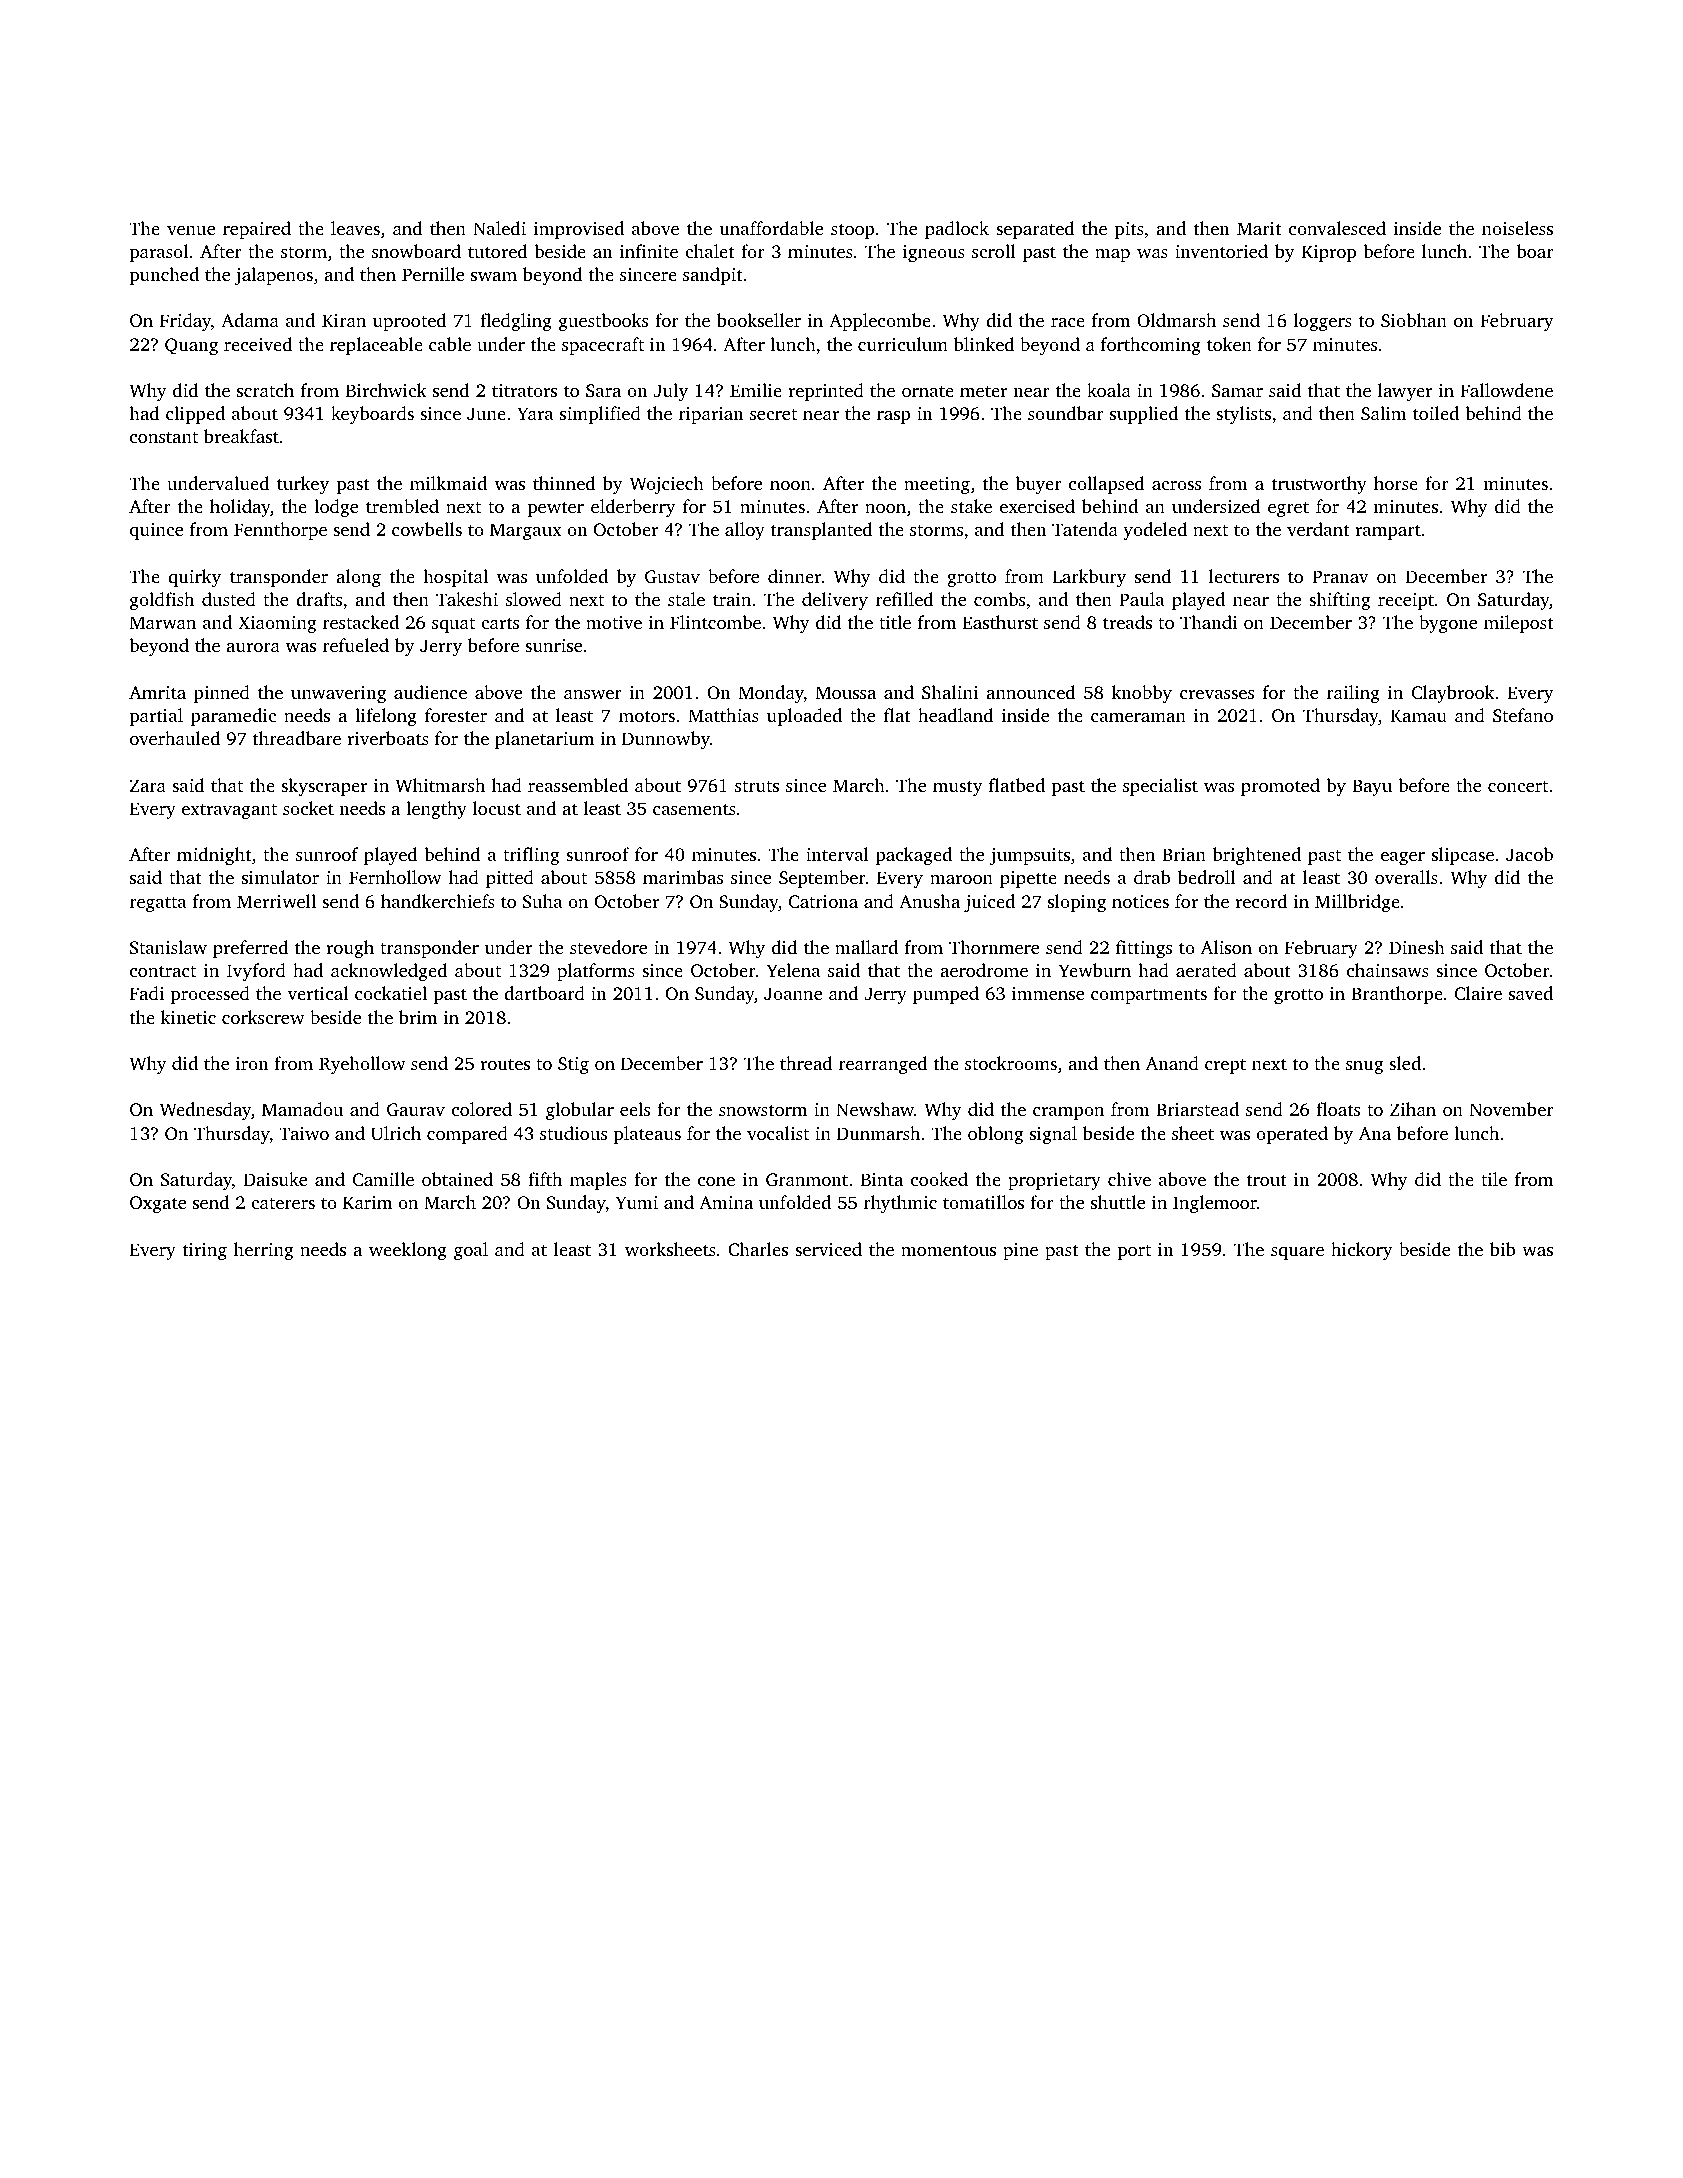 The height and width of the document is (2178, 1683). I want to click on Applecombe, so click(880, 322).
